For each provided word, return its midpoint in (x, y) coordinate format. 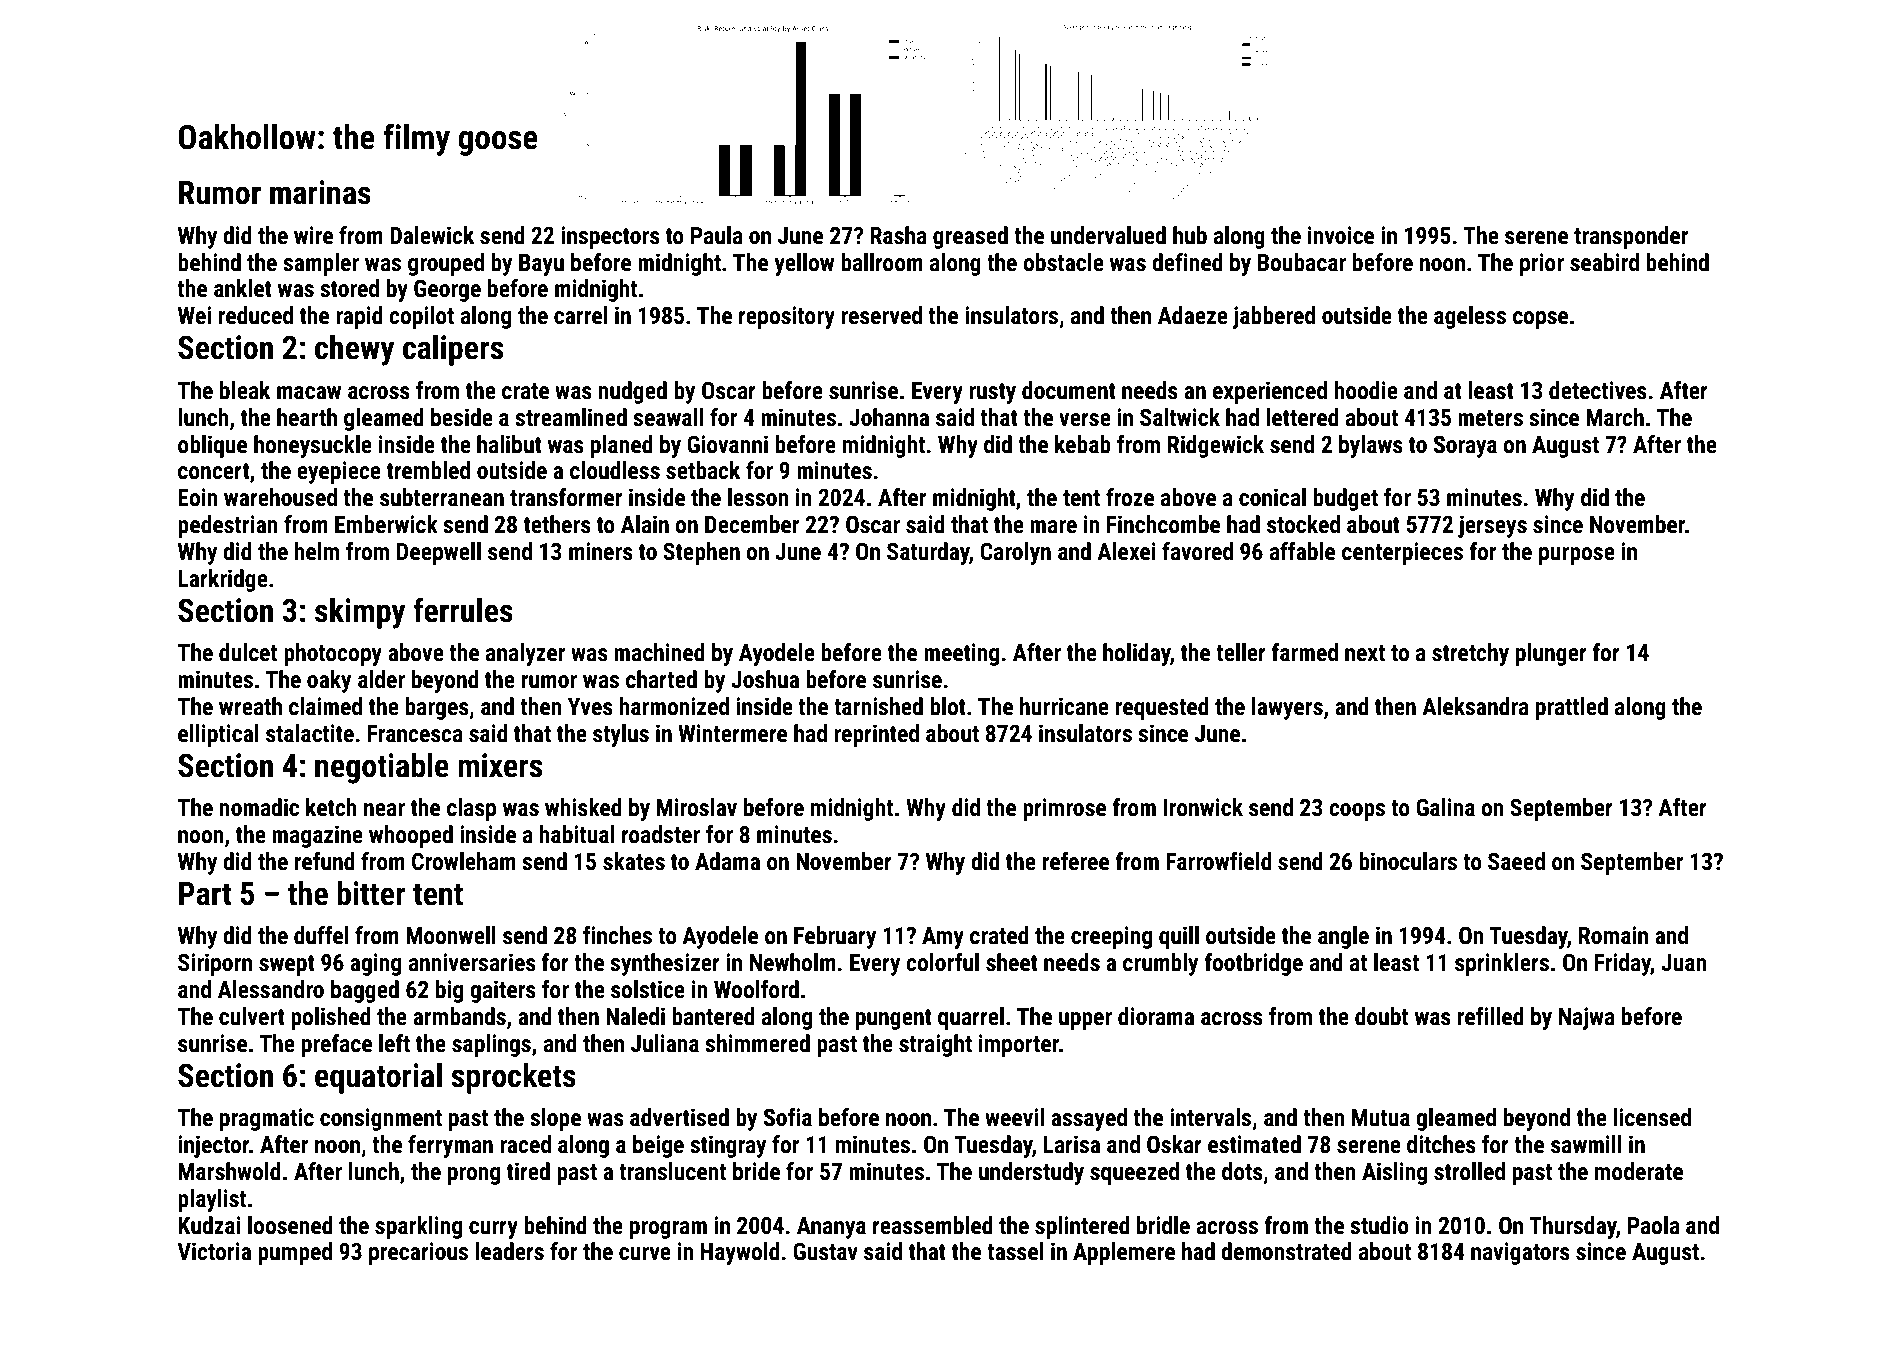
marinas (320, 192)
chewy (355, 350)
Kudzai (209, 1225)
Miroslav (697, 807)
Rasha (898, 235)
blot (948, 706)
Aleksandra (1475, 706)
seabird (1604, 262)
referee (1076, 861)
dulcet (248, 652)
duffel (321, 935)
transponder (1631, 237)
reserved (881, 315)
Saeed (1516, 861)
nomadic (259, 807)
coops (1357, 812)
